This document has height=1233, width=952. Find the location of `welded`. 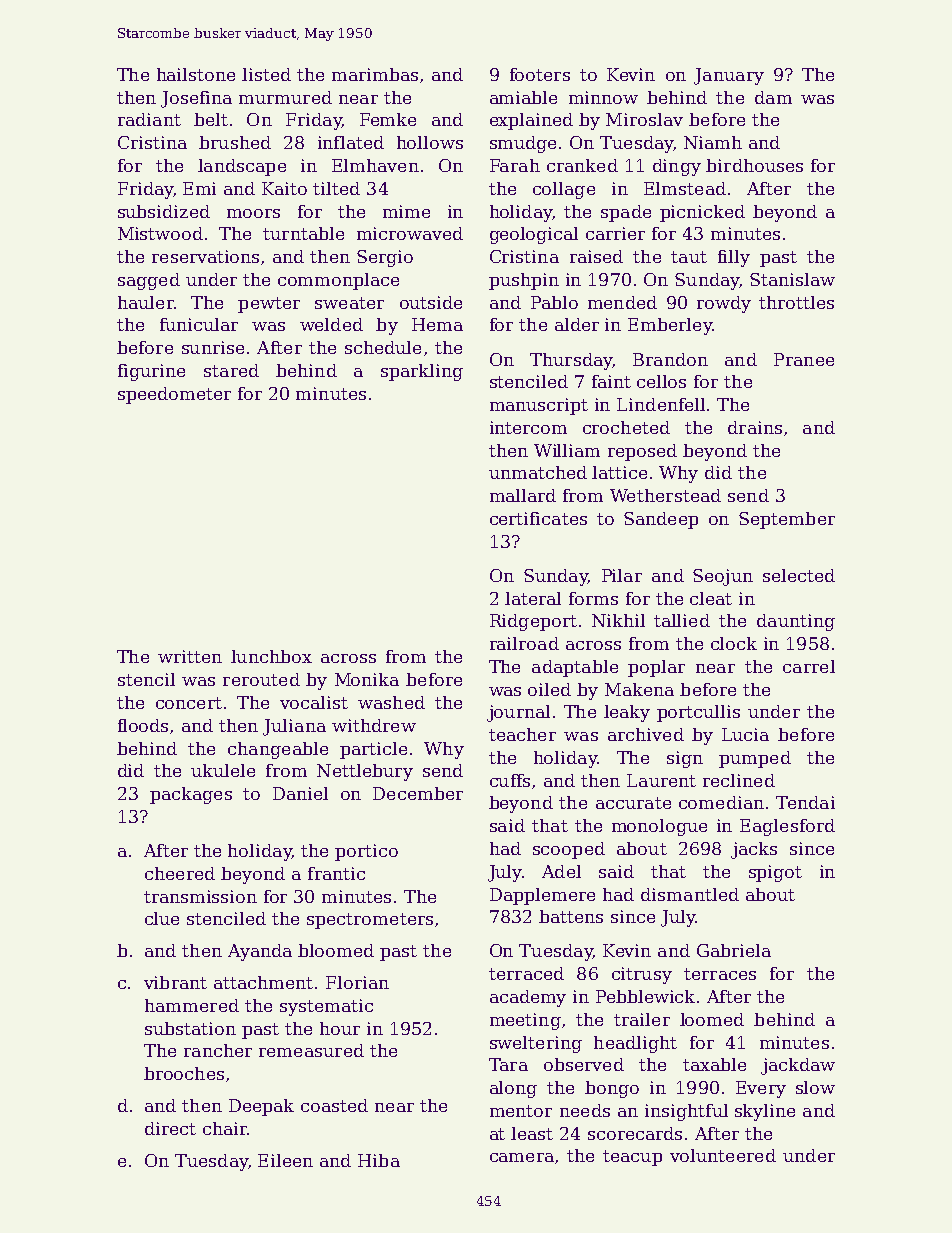

welded is located at coordinates (331, 324).
